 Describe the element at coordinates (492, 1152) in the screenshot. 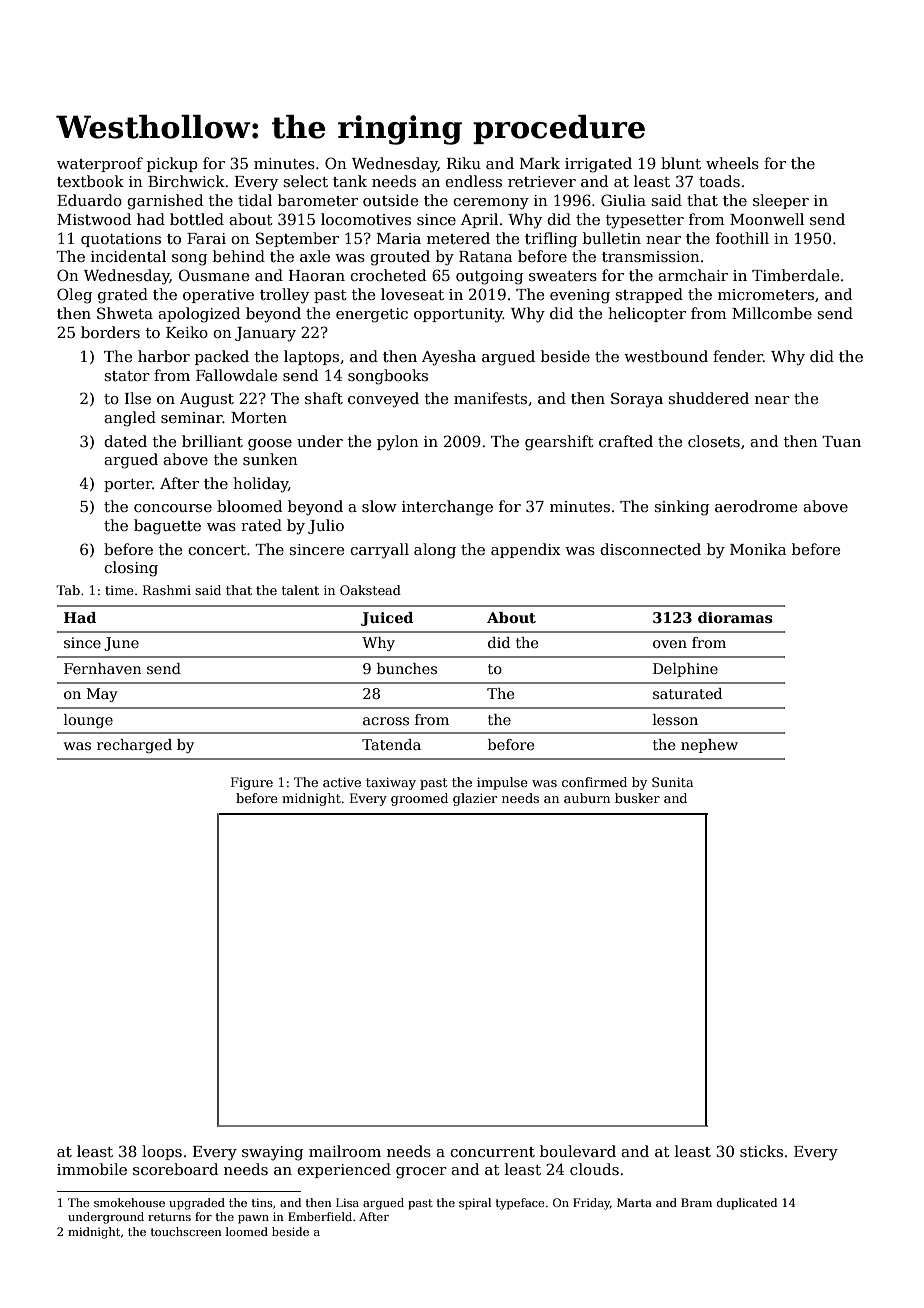

I see `concurrent` at that location.
